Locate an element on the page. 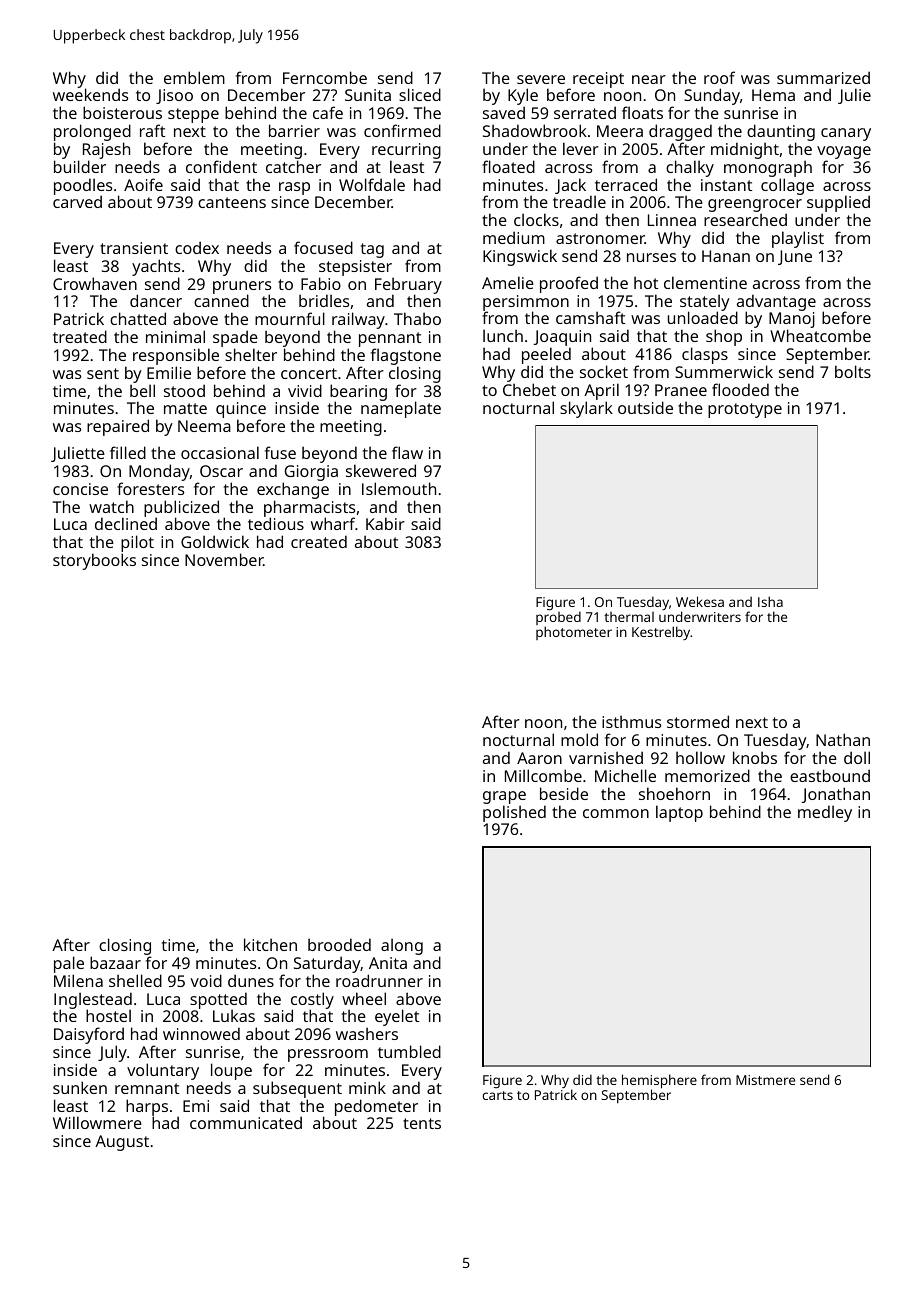  weekends is located at coordinates (90, 95).
